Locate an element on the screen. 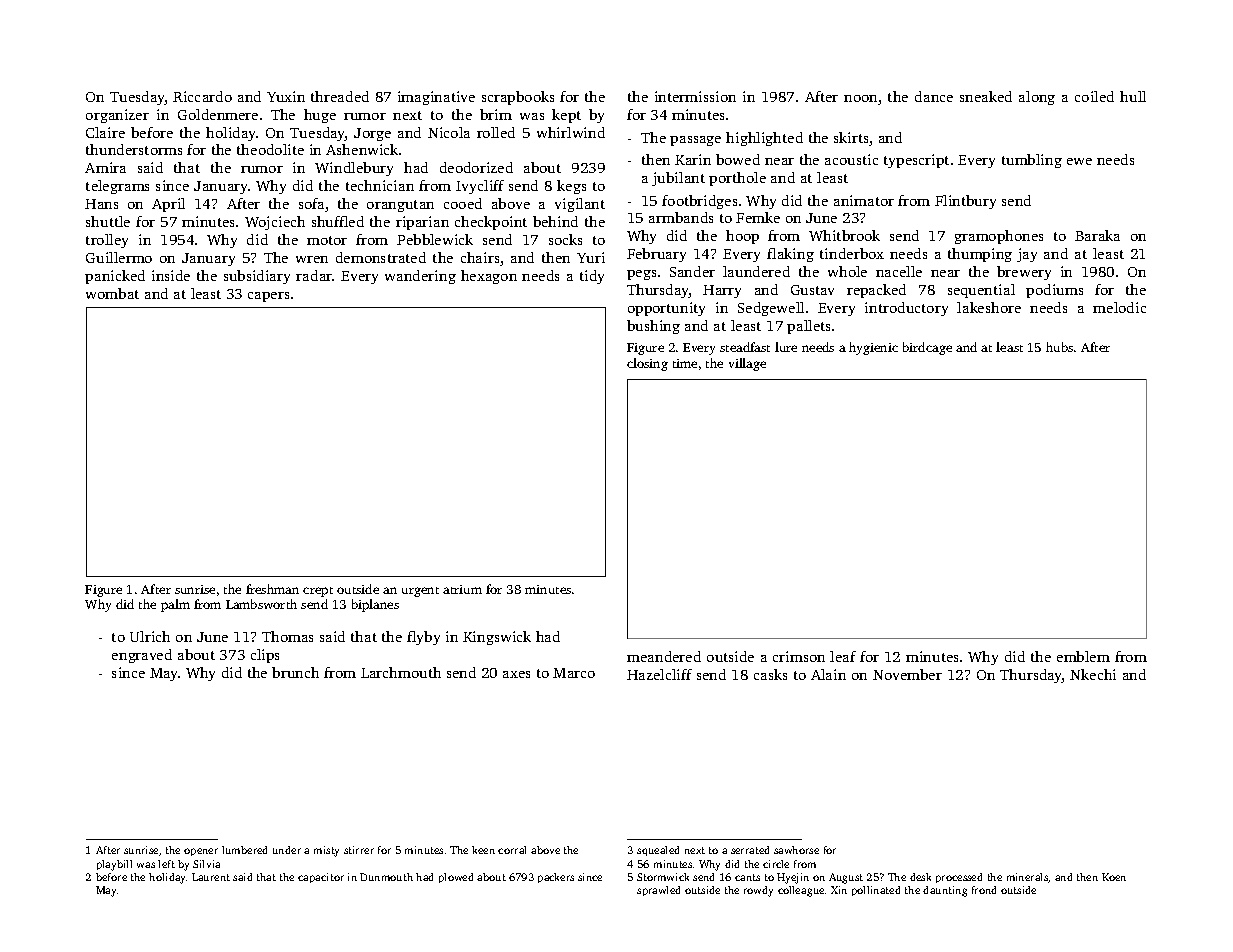 The width and height of the screenshot is (1233, 952). atrium is located at coordinates (462, 589).
